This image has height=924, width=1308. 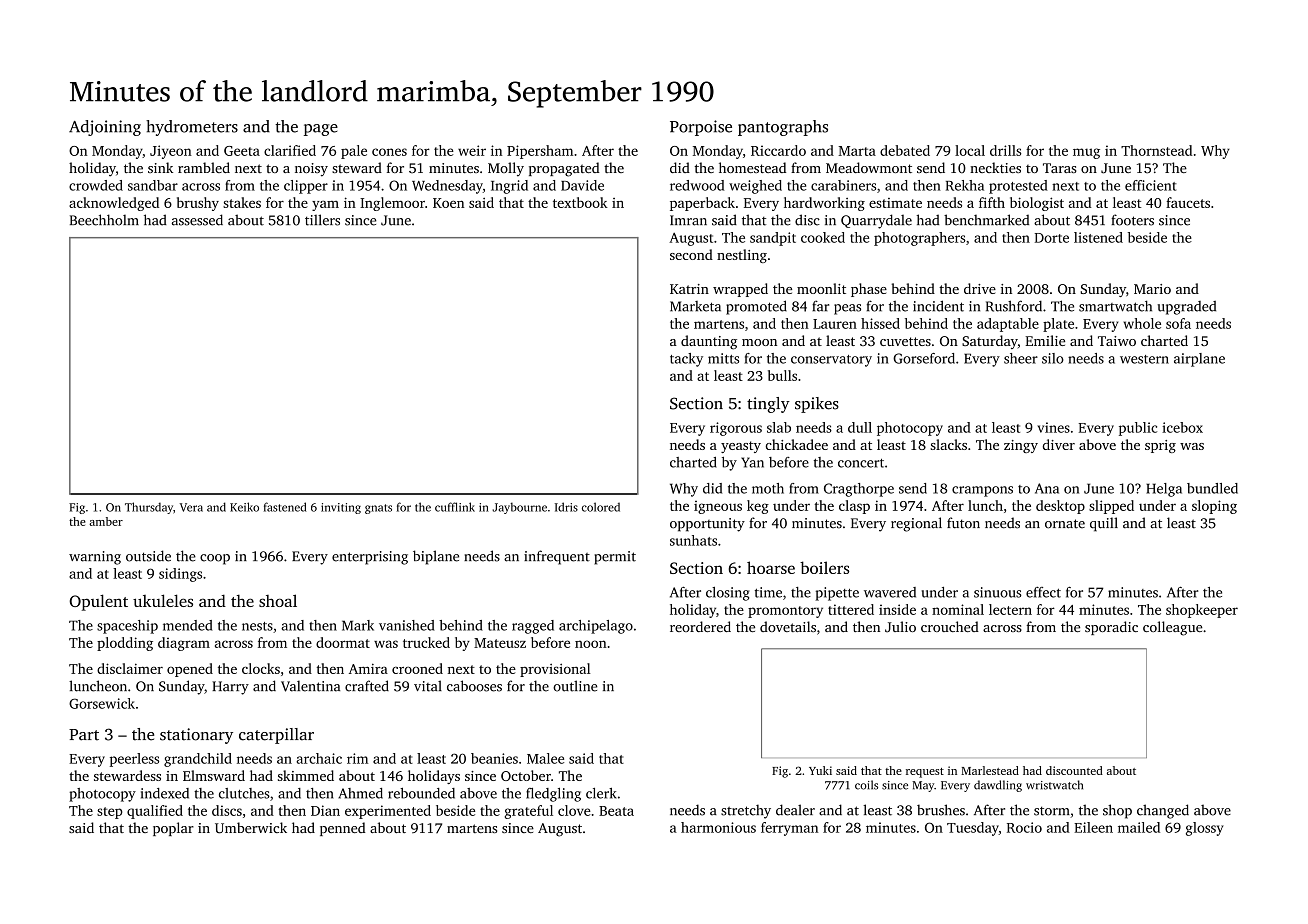 I want to click on drills, so click(x=1006, y=150).
